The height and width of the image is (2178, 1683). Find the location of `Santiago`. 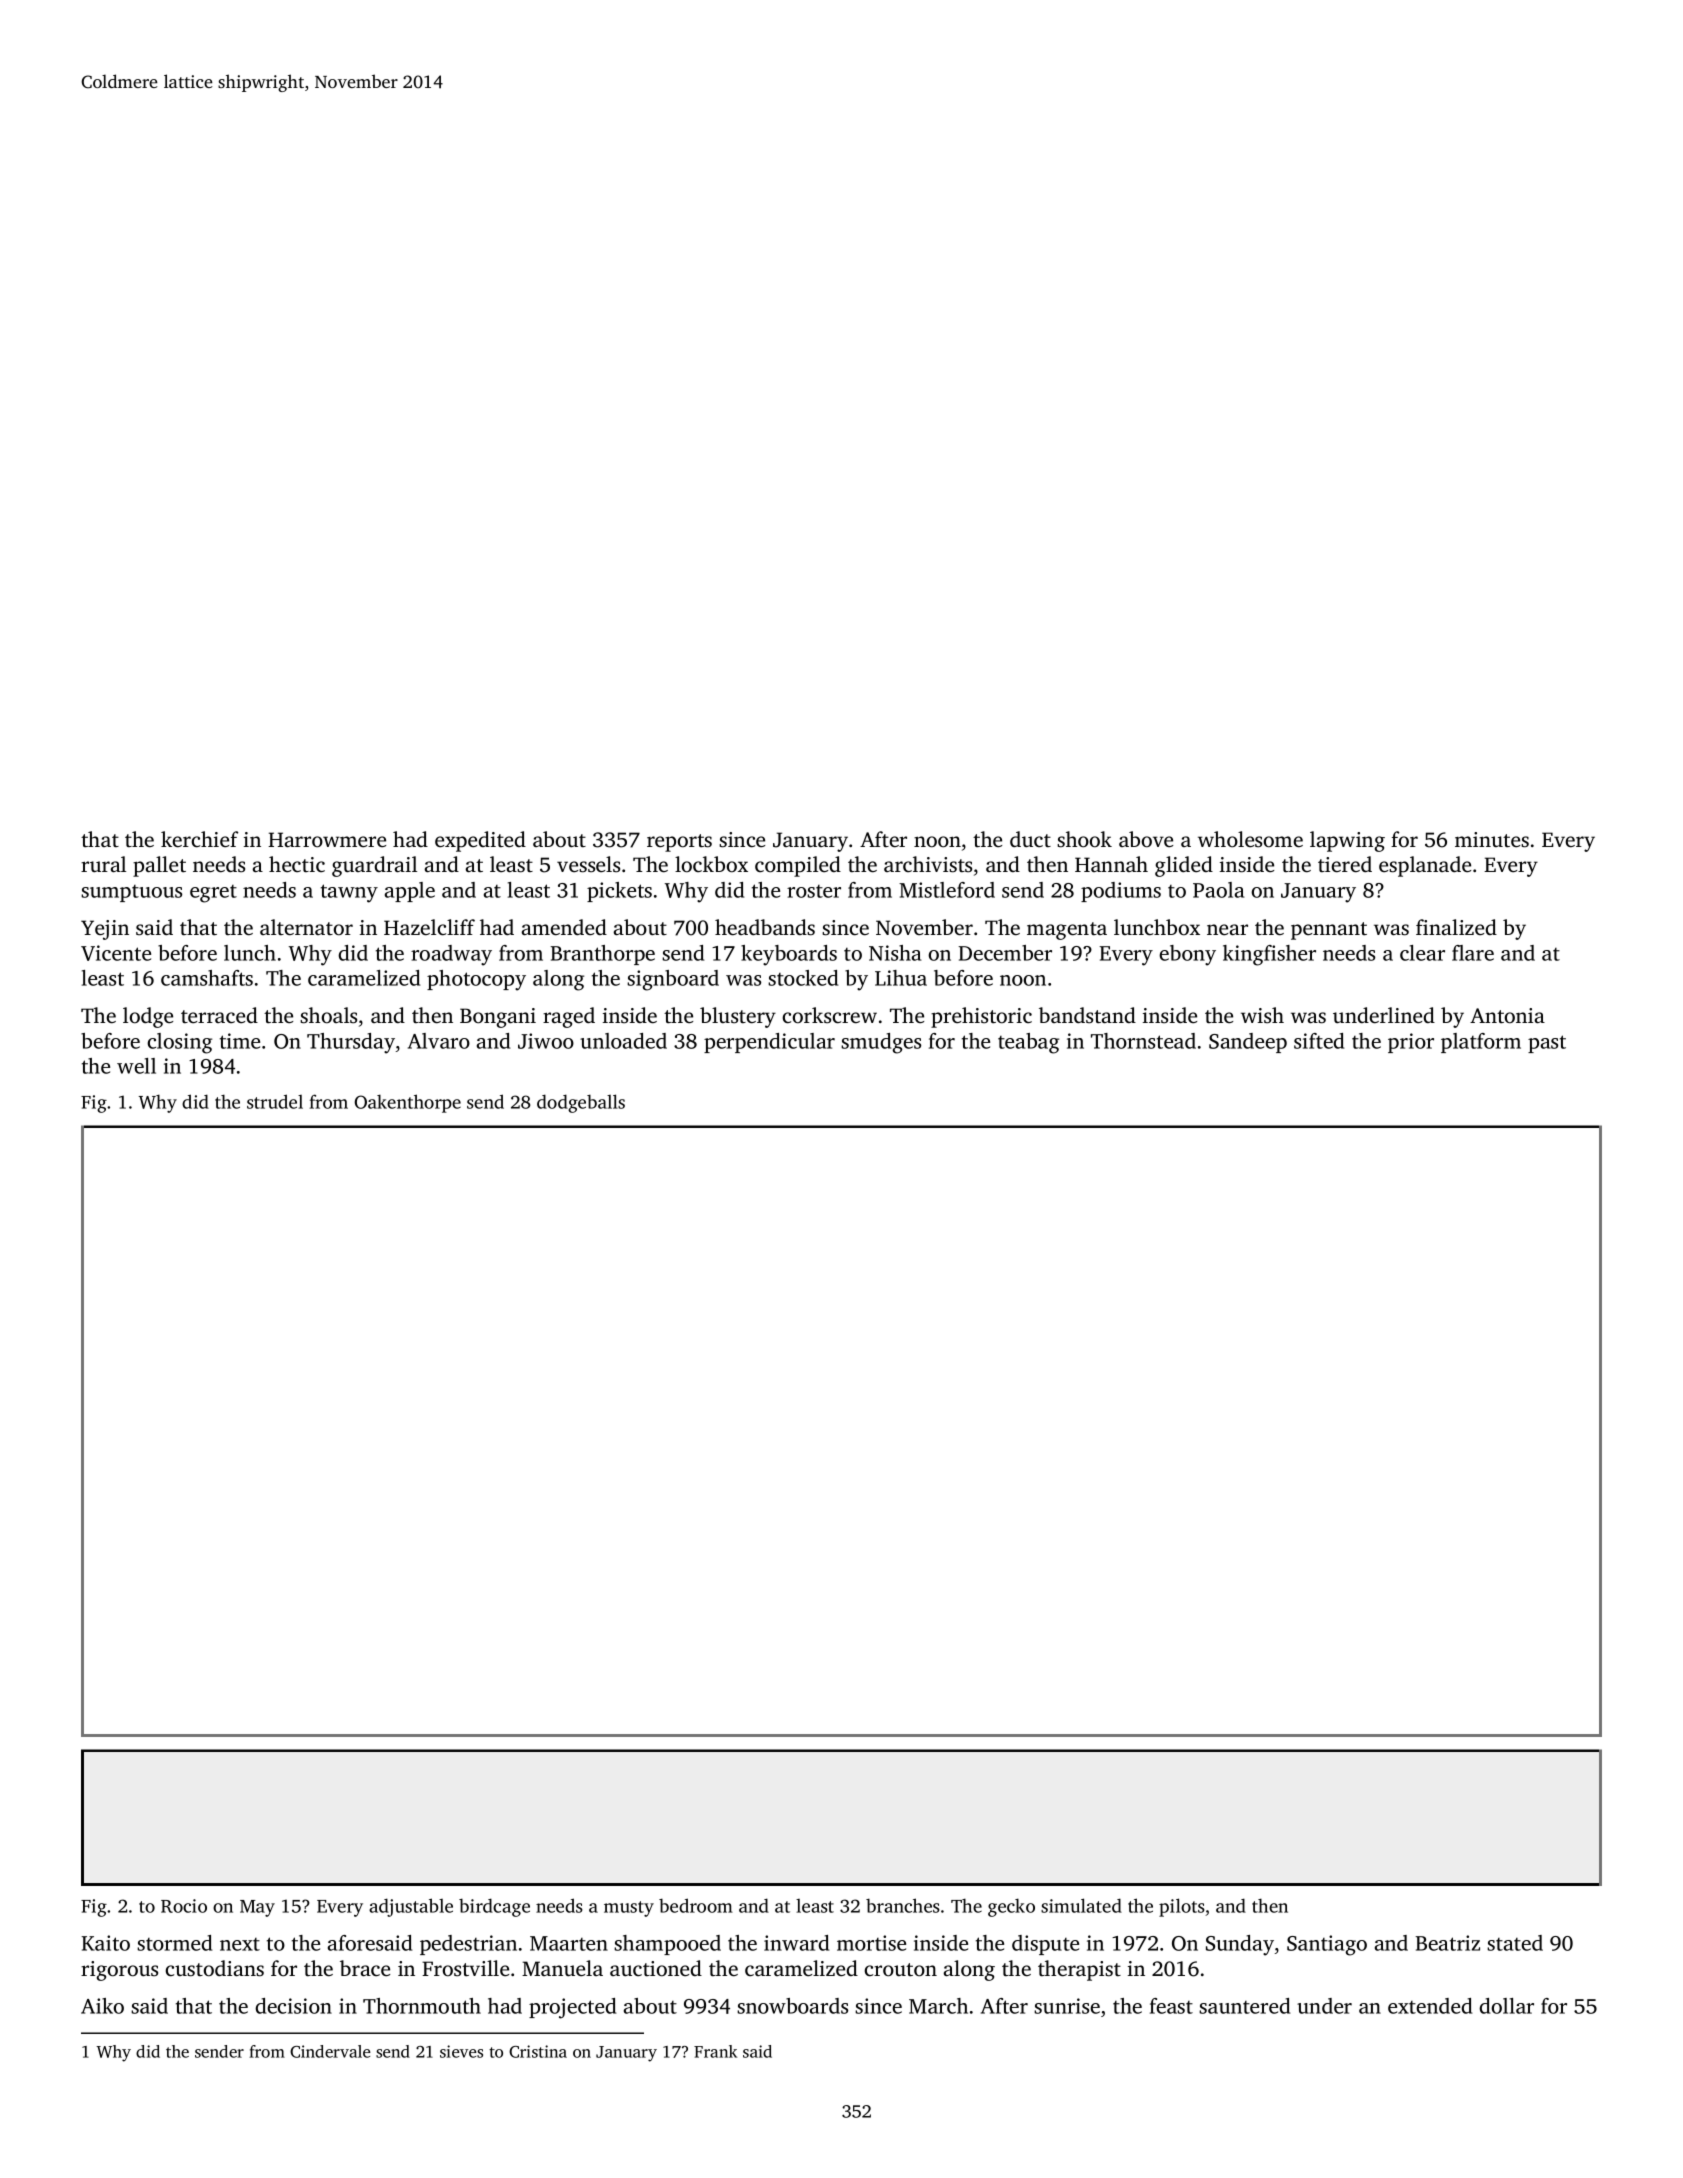

Santiago is located at coordinates (1327, 1945).
